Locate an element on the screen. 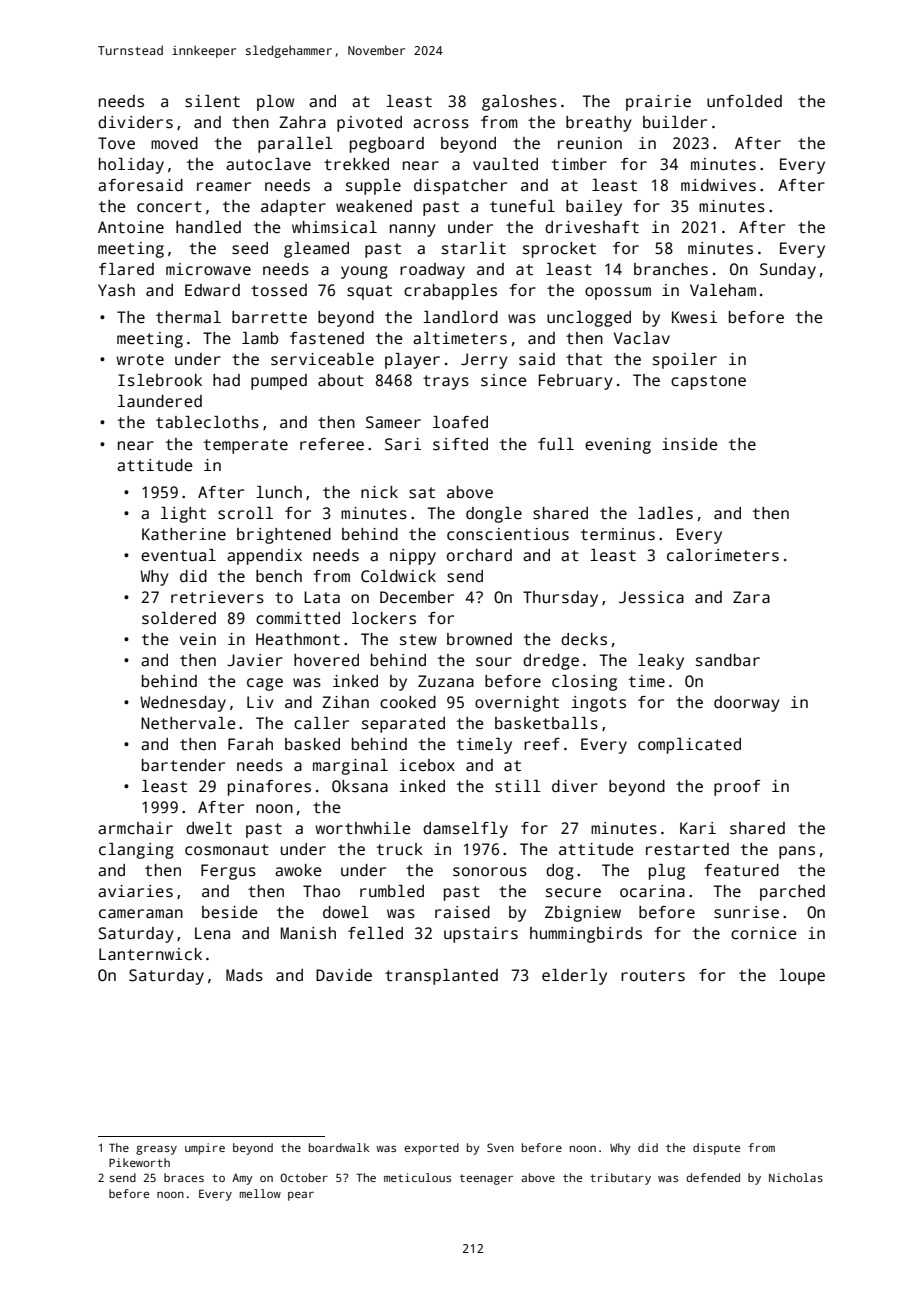 The image size is (924, 1308). Zahra is located at coordinates (302, 122).
